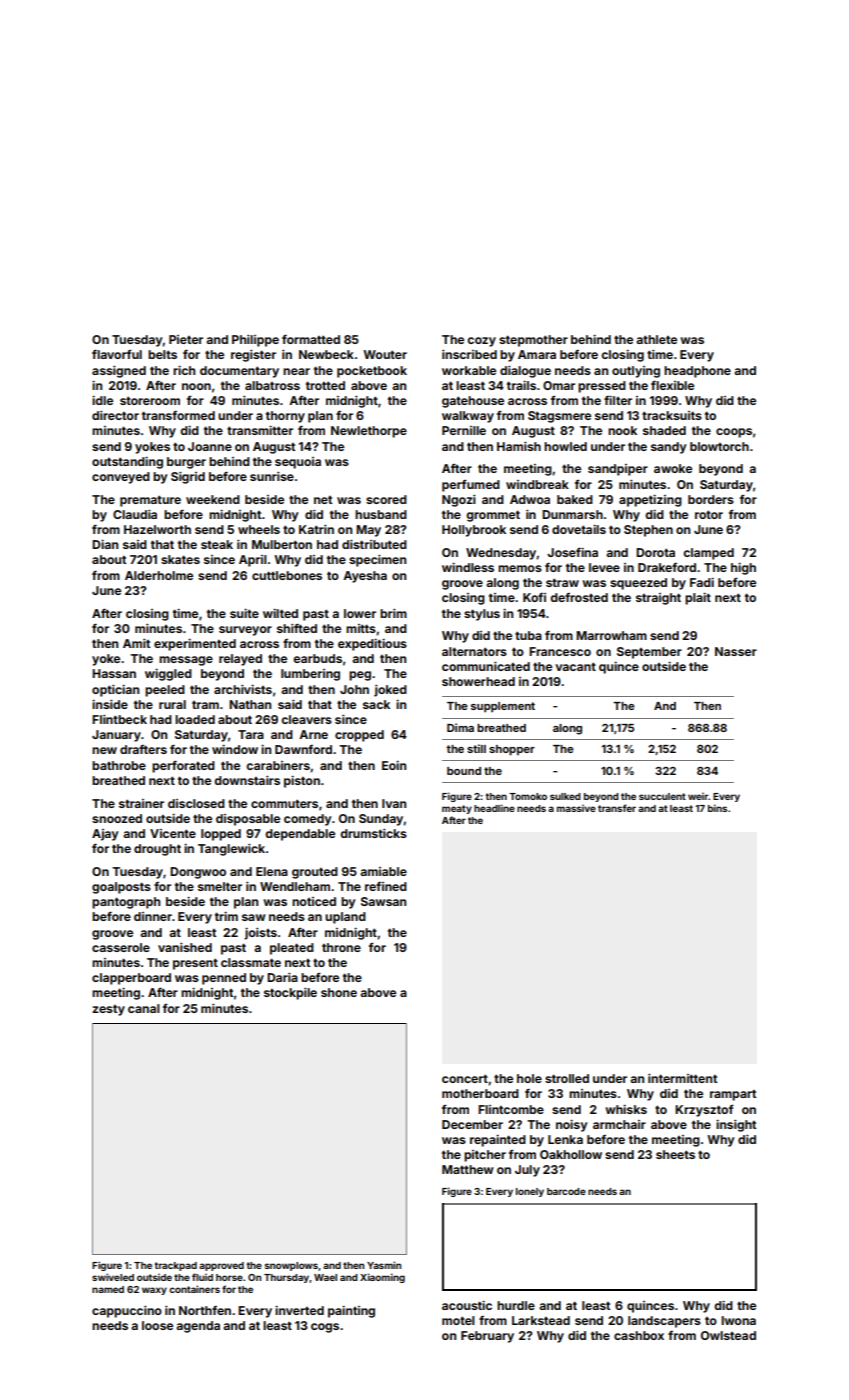  I want to click on February, so click(487, 1337).
